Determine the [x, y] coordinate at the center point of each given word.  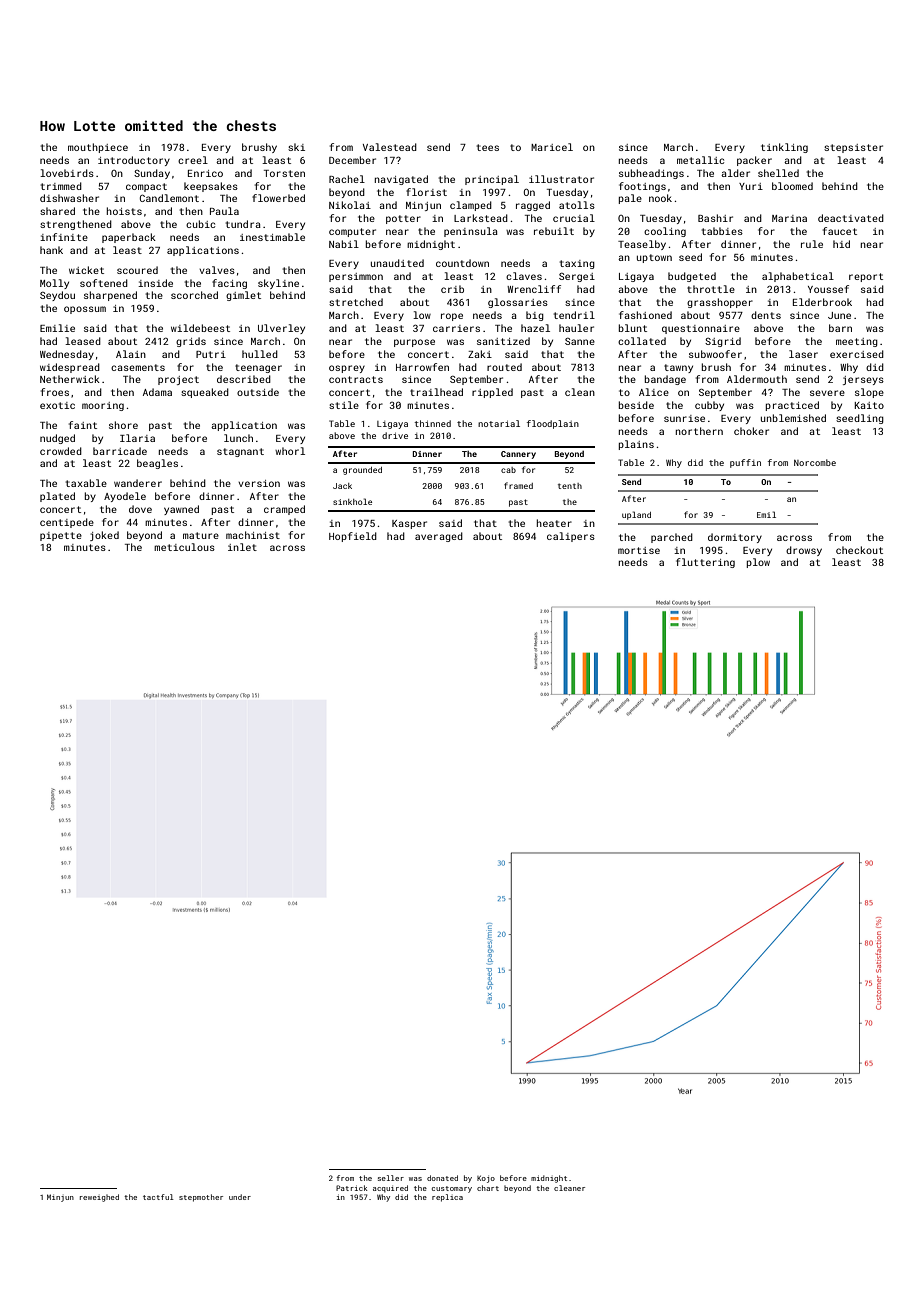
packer [754, 161]
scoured [137, 270]
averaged [439, 537]
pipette [61, 536]
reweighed [99, 1198]
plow [758, 563]
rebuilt [554, 231]
